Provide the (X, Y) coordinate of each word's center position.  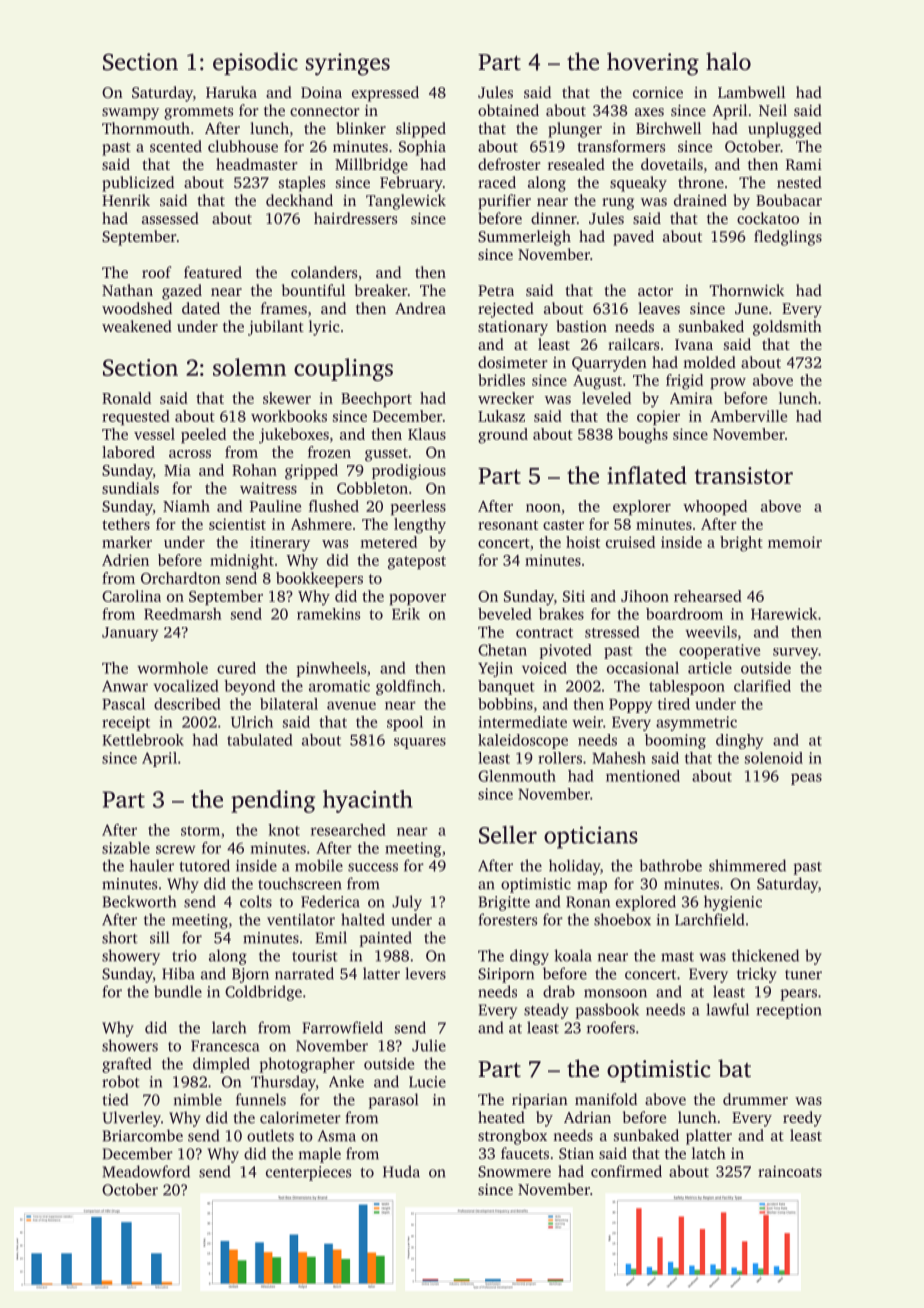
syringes (348, 64)
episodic (255, 63)
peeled (203, 435)
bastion (581, 326)
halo (728, 61)
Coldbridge (263, 993)
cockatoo (768, 218)
